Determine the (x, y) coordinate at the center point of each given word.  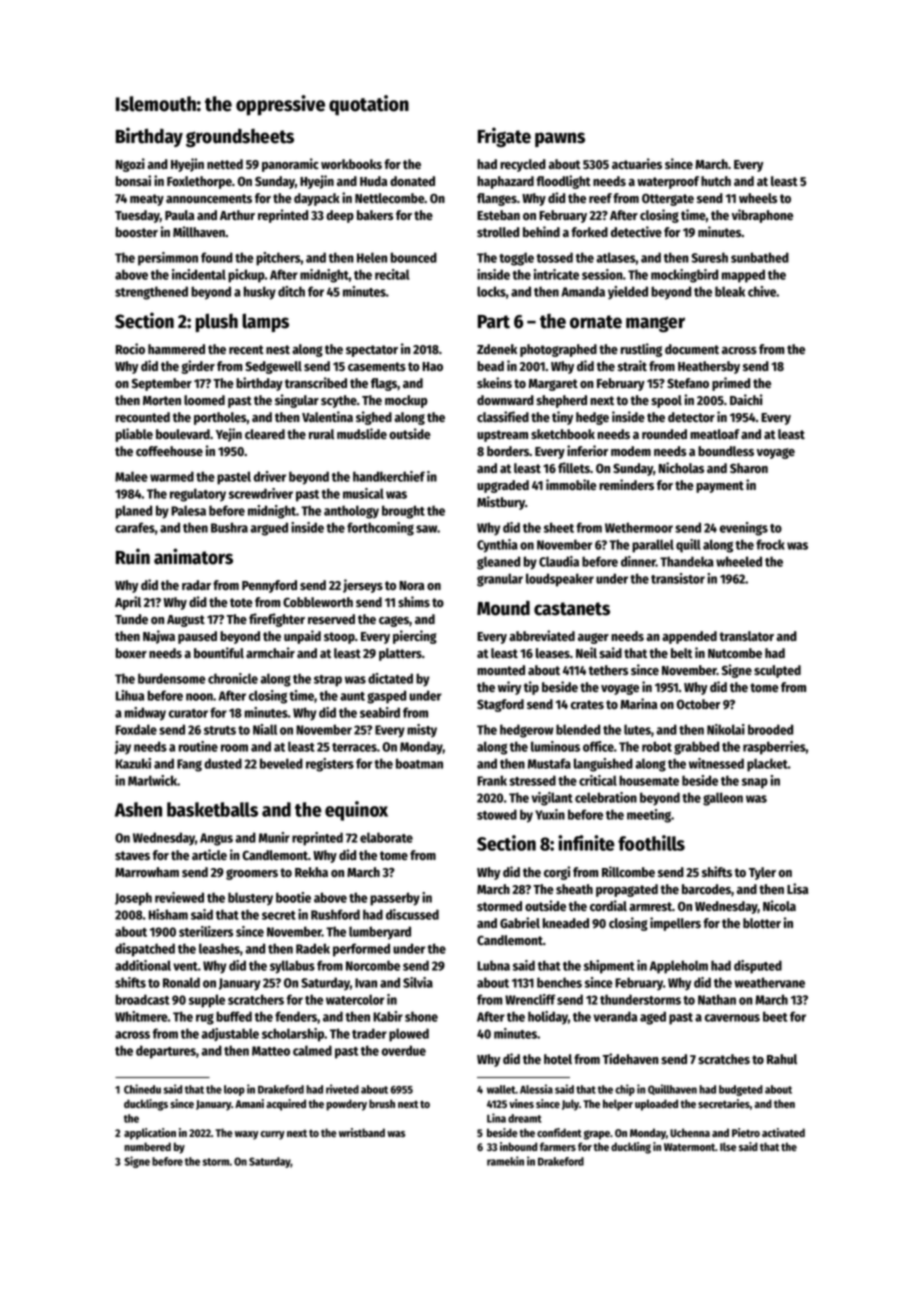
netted (225, 164)
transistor (678, 578)
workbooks (351, 164)
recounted (143, 417)
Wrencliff (530, 999)
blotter (762, 923)
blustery (250, 899)
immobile (571, 484)
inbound (518, 1146)
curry (272, 1135)
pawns (560, 139)
